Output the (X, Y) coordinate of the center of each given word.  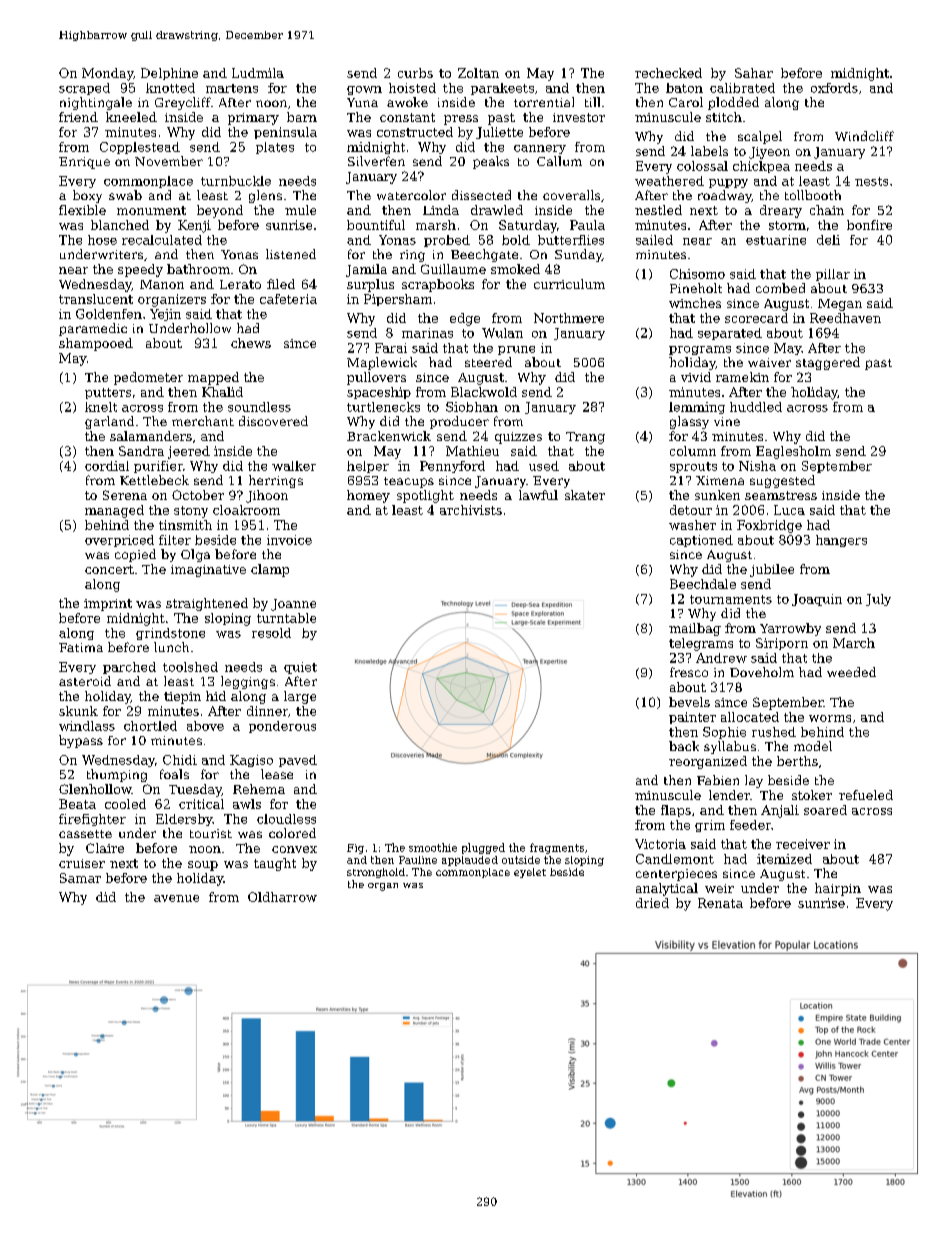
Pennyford (452, 467)
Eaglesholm (793, 452)
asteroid (85, 681)
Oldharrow (282, 897)
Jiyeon (769, 153)
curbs (415, 73)
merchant (203, 421)
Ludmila (258, 73)
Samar (80, 878)
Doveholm (762, 672)
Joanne (293, 605)
